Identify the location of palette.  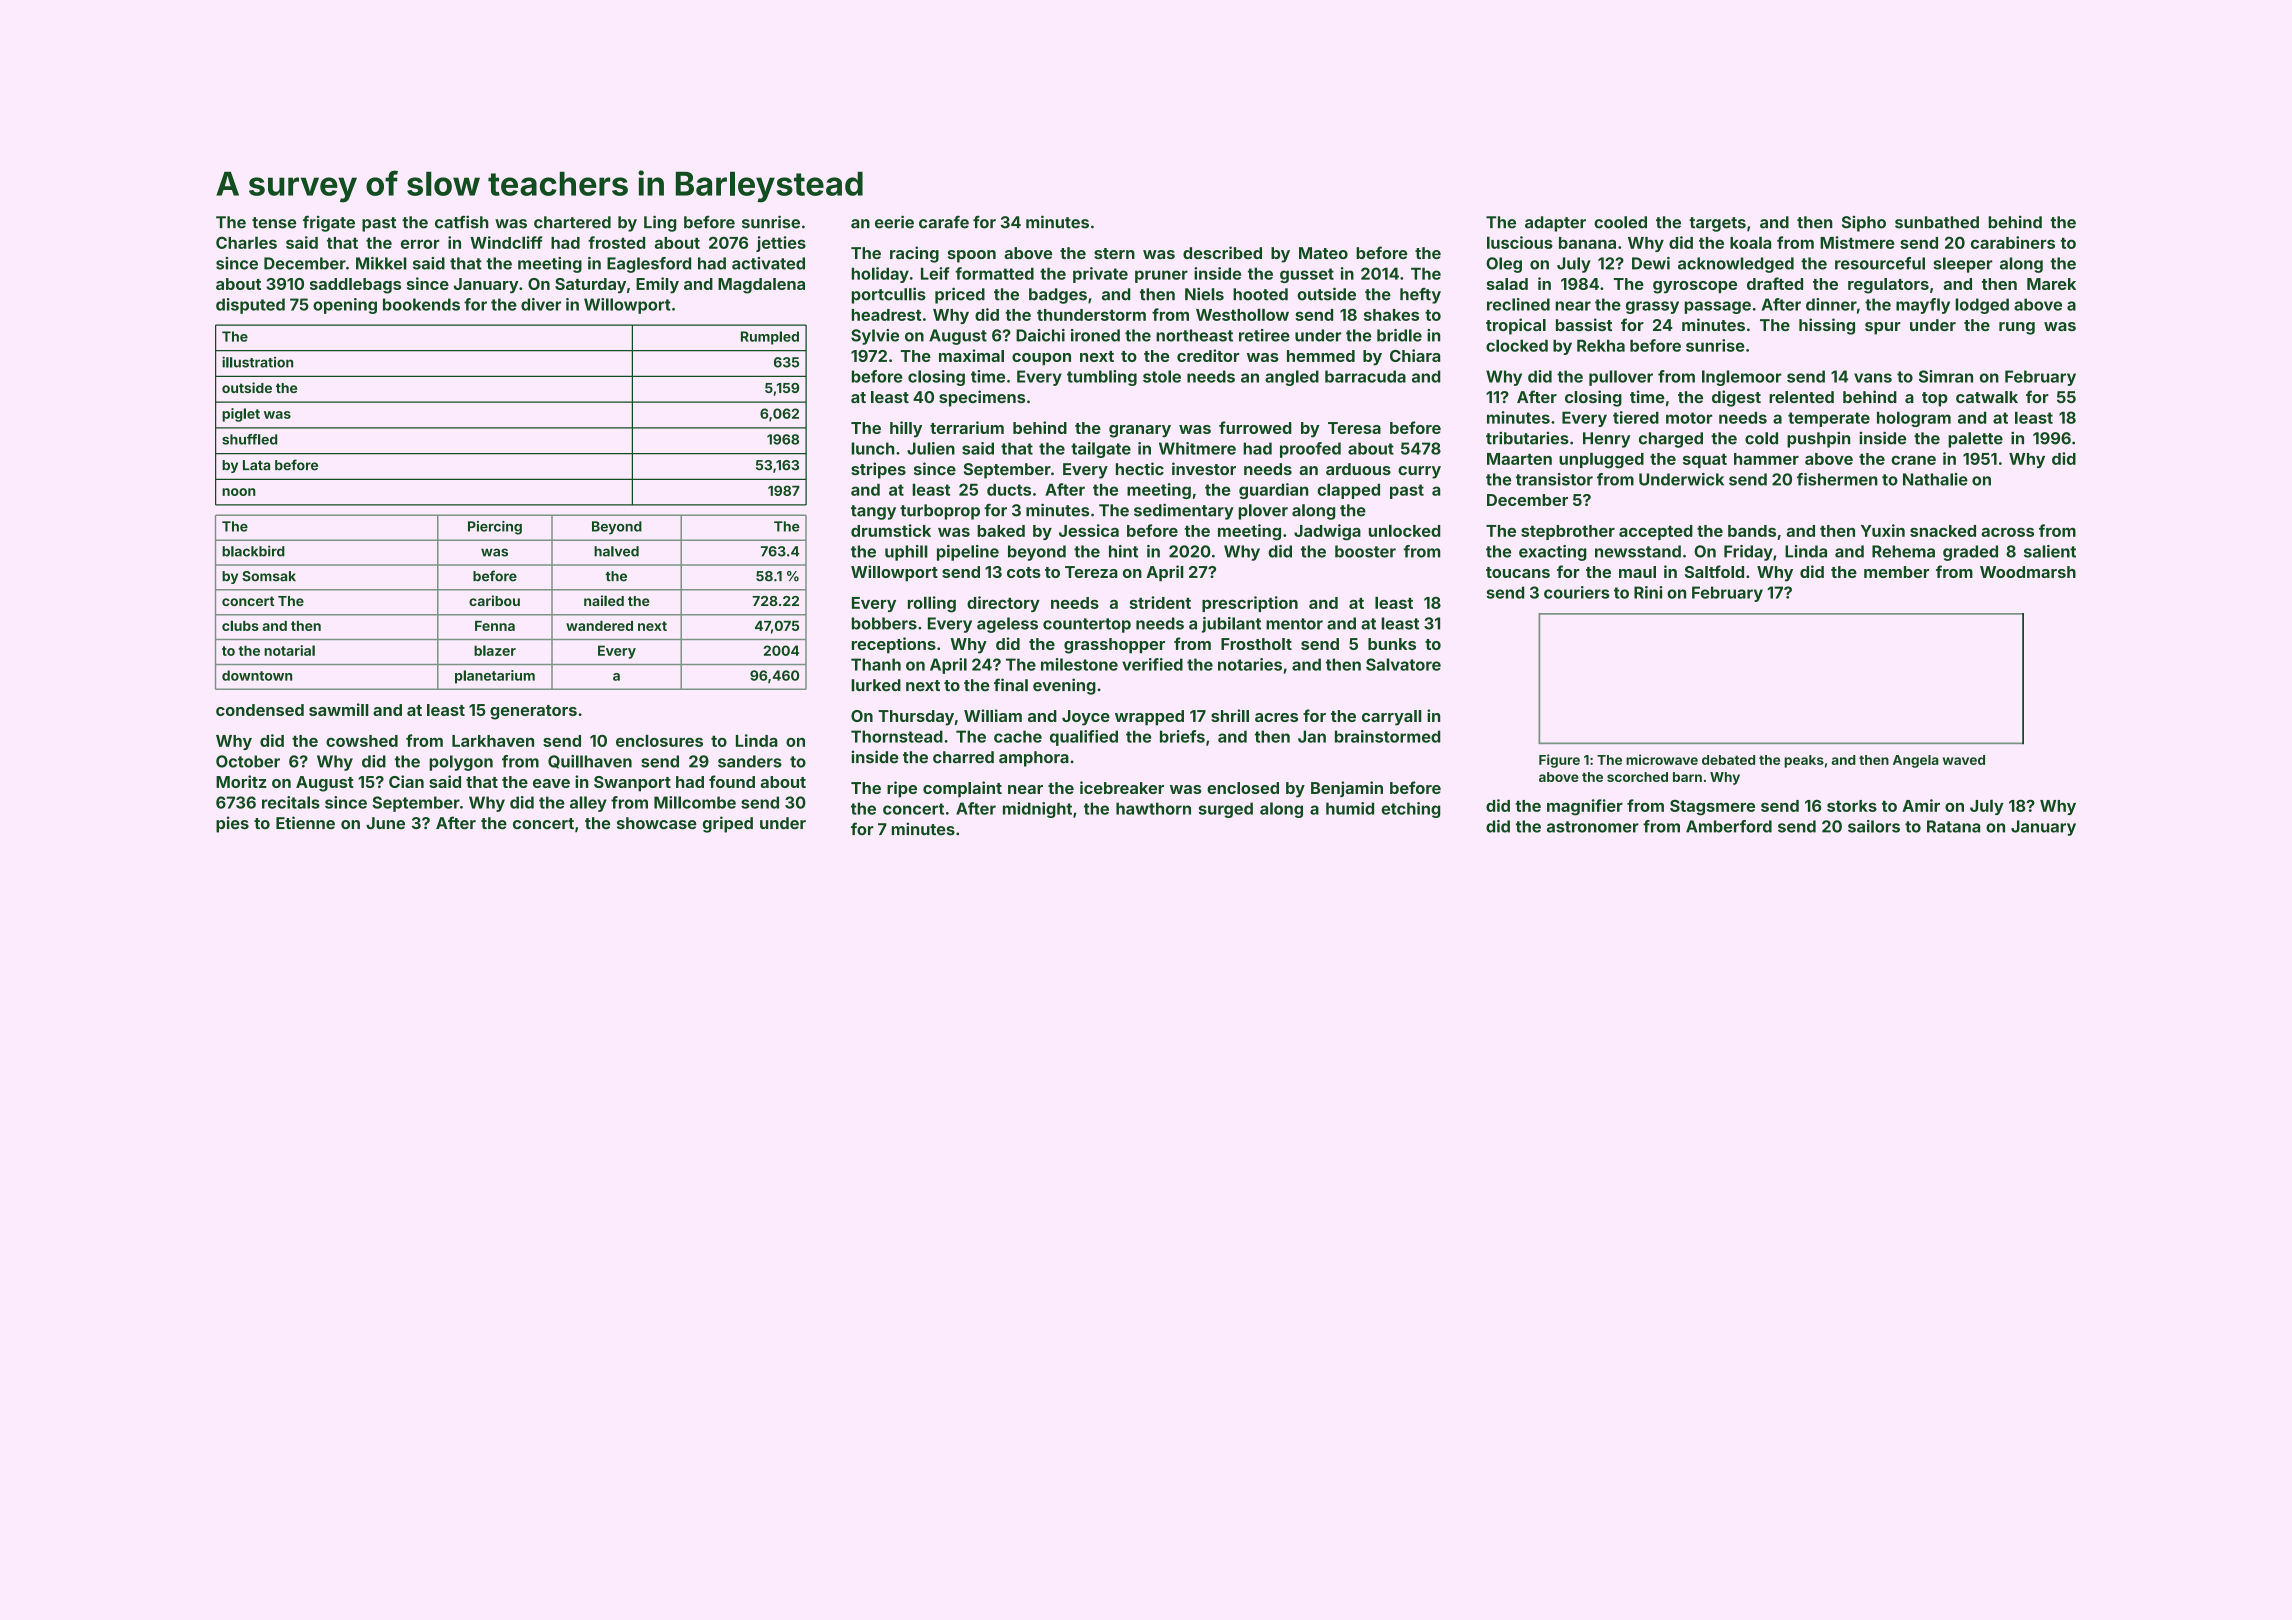
(1975, 440).
